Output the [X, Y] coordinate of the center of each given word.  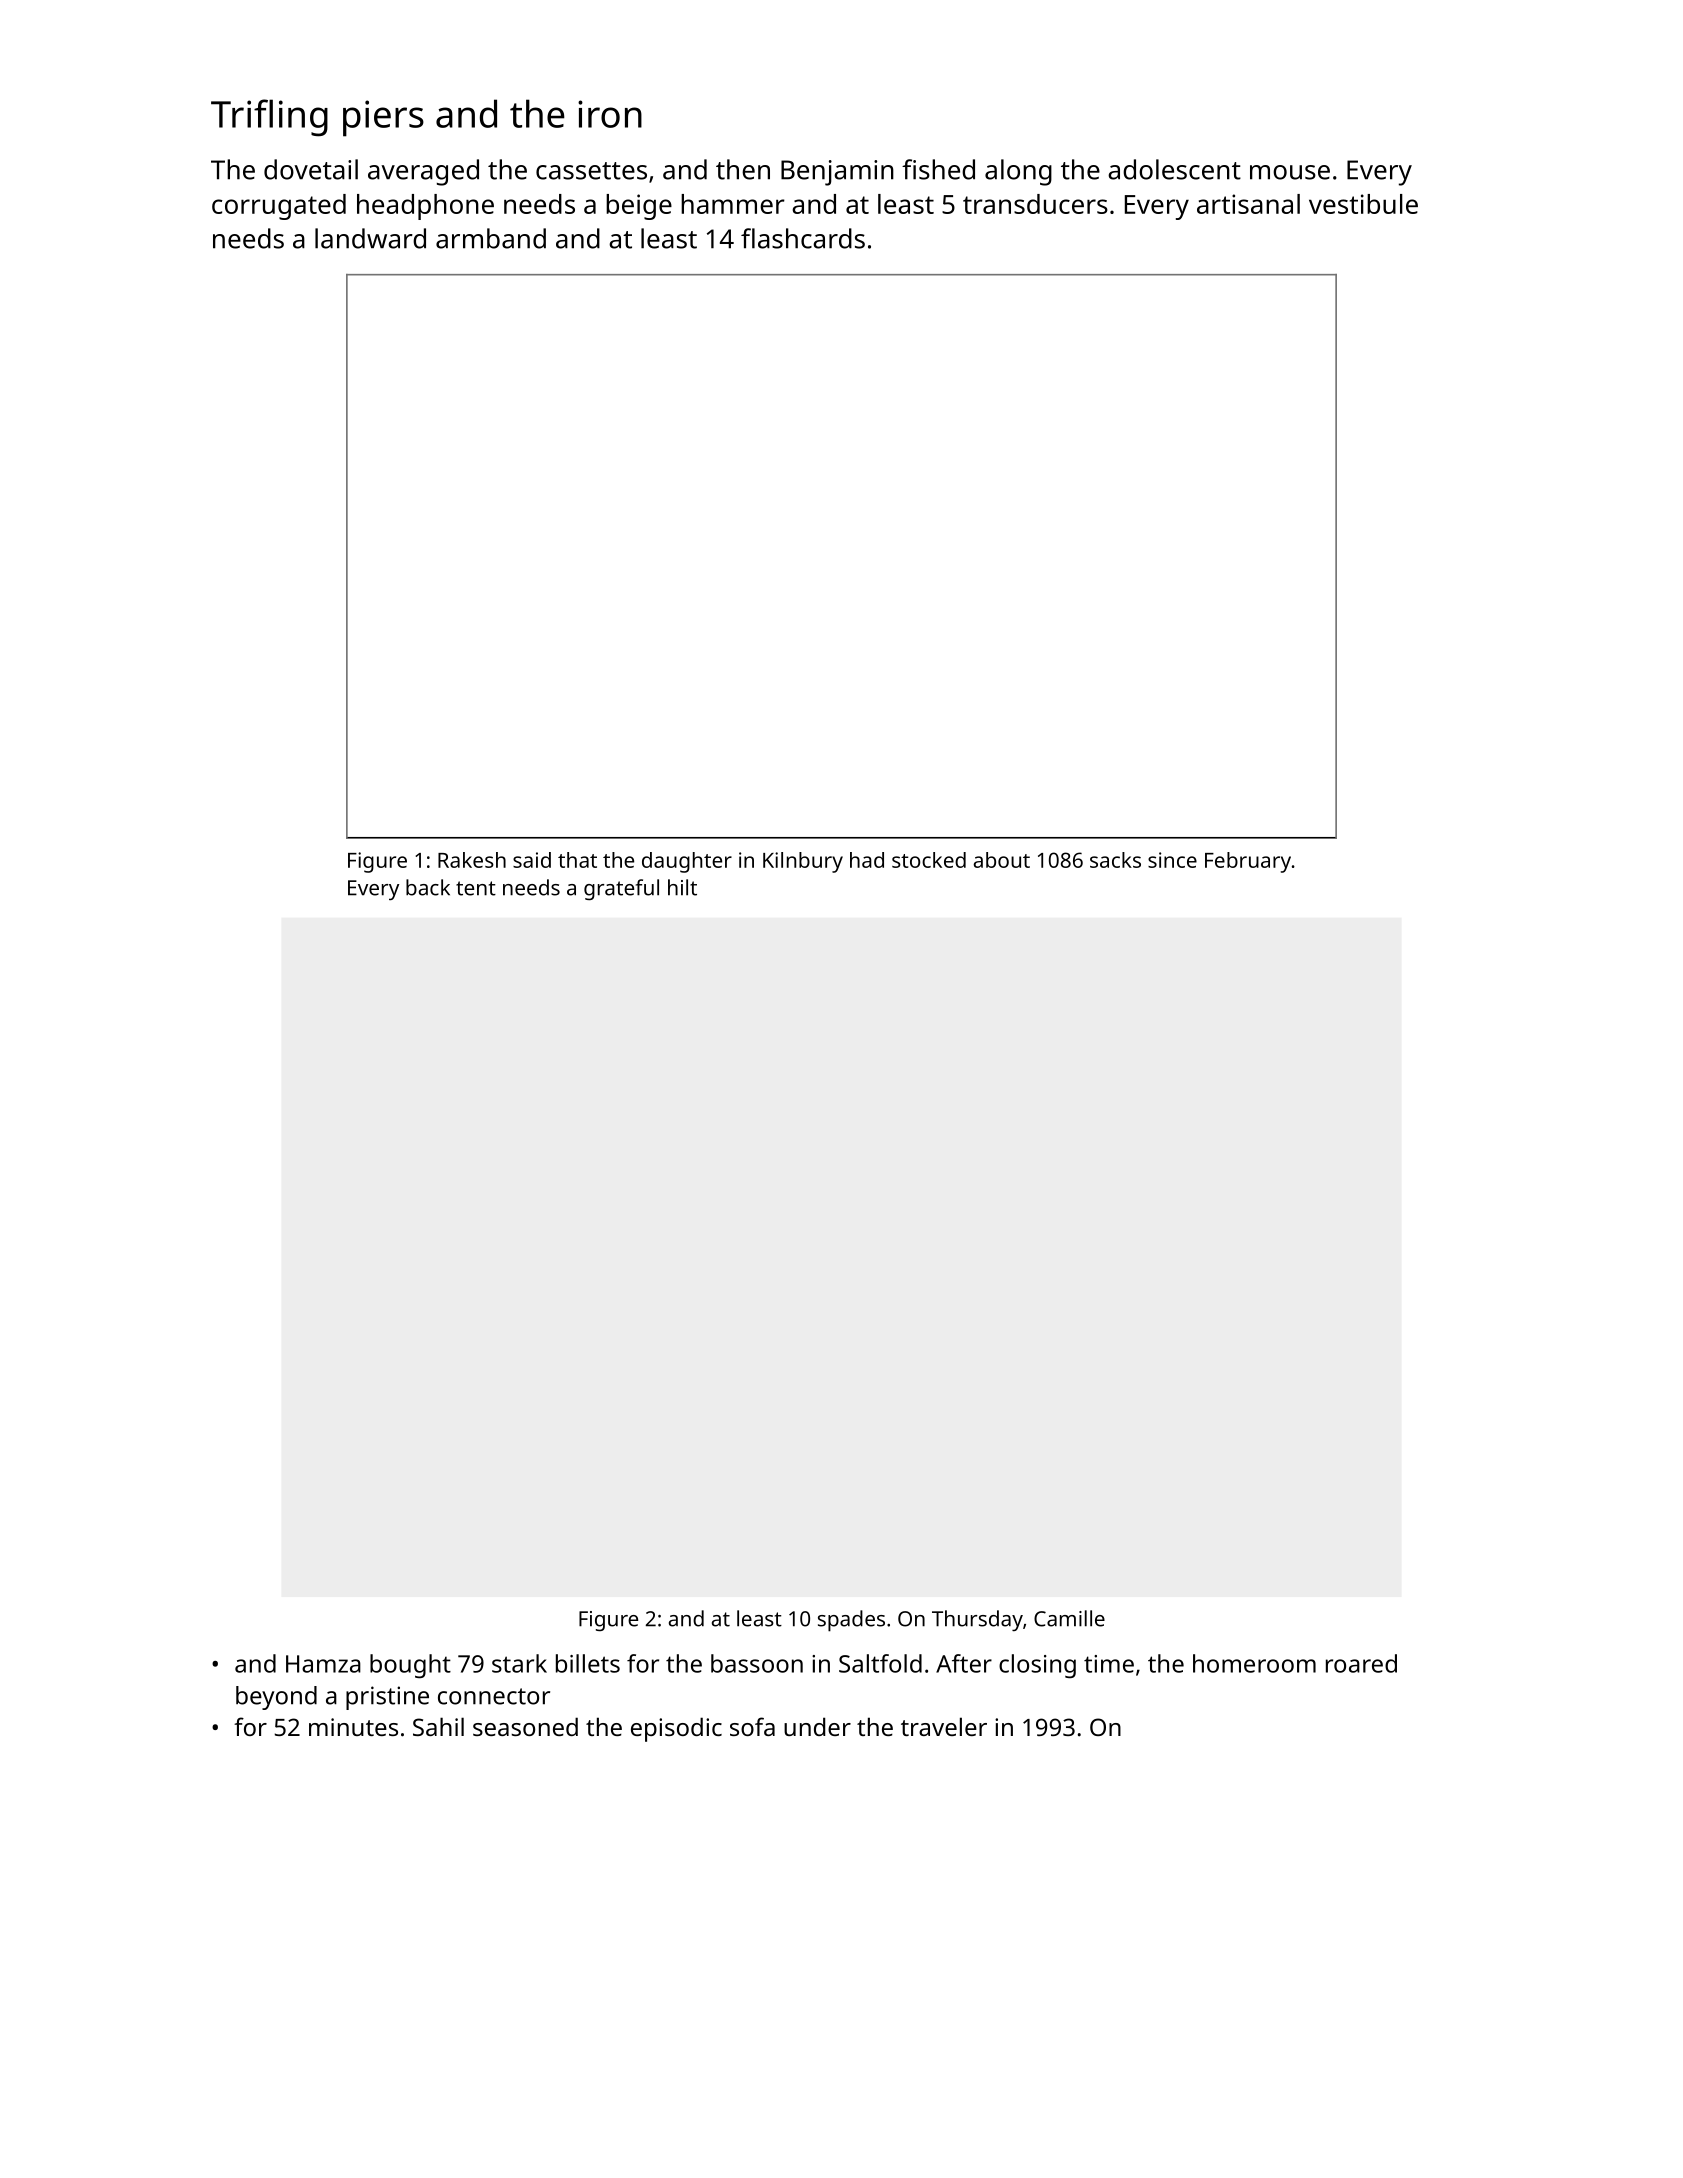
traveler [944, 1726]
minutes [353, 1727]
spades [851, 1621]
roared [1361, 1663]
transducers [1035, 204]
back [428, 887]
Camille [1069, 1618]
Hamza [323, 1664]
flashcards [803, 238]
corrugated [279, 207]
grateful [621, 889]
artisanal [1248, 204]
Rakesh [472, 860]
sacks [1115, 860]
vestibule [1363, 204]
